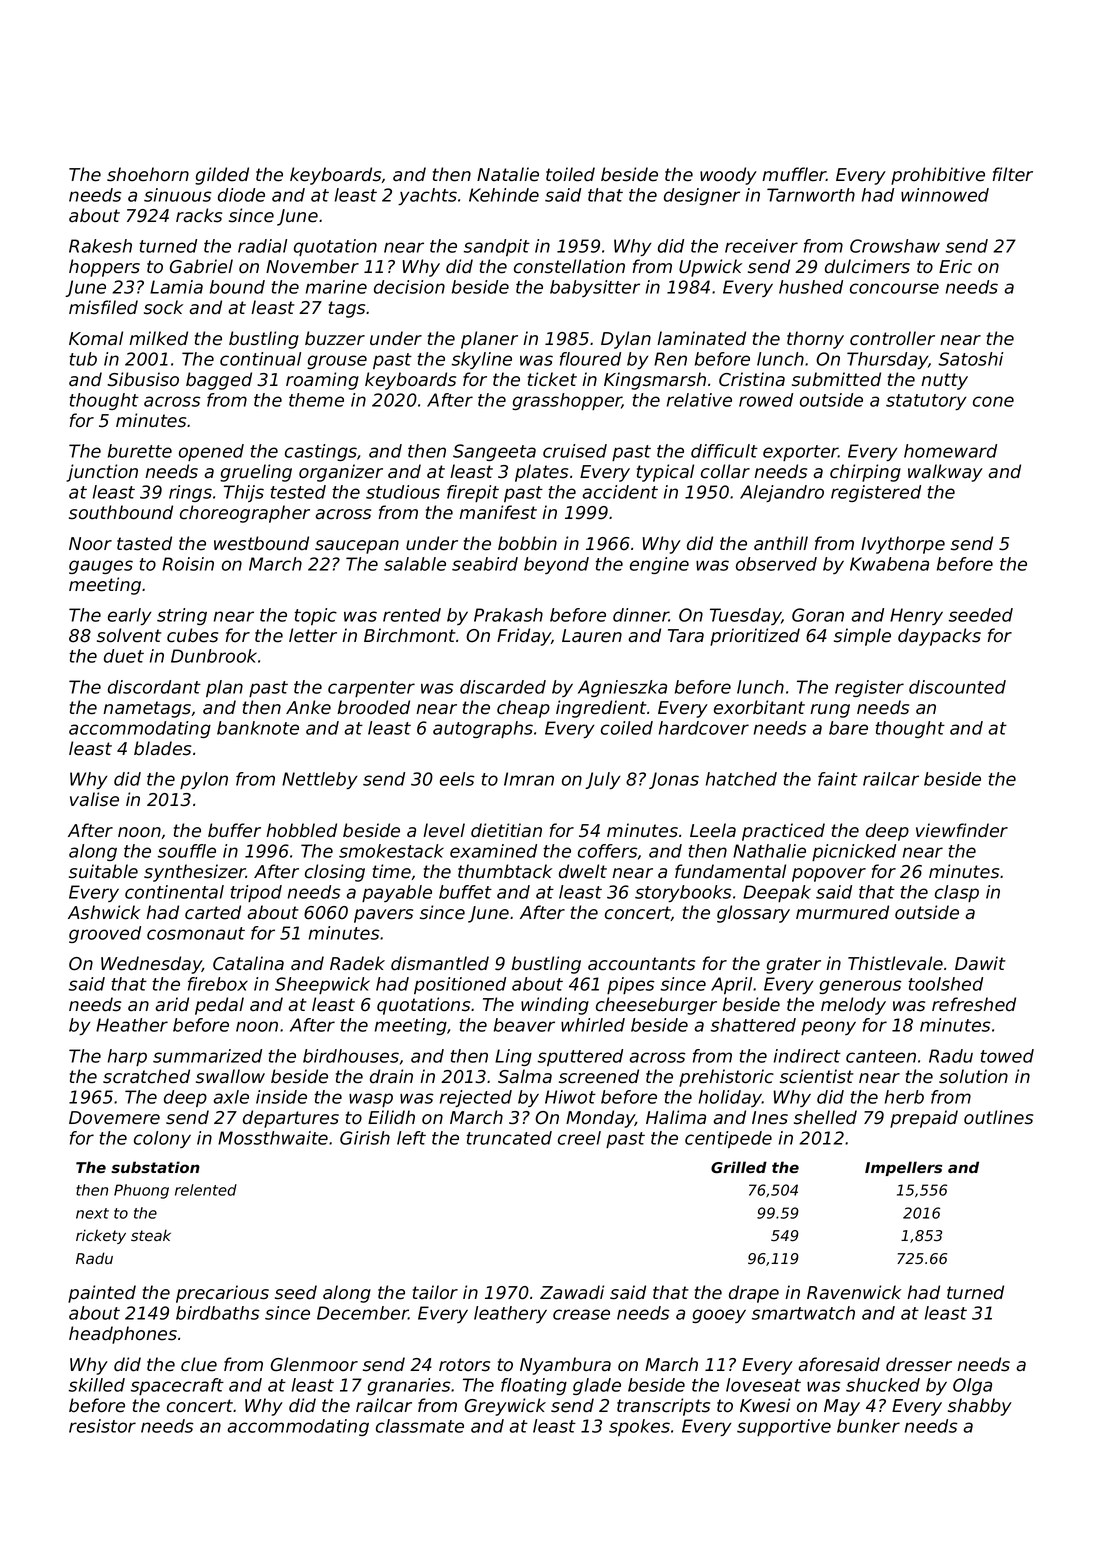 The width and height of the screenshot is (1107, 1566). What do you see at coordinates (868, 1426) in the screenshot?
I see `bunker` at bounding box center [868, 1426].
